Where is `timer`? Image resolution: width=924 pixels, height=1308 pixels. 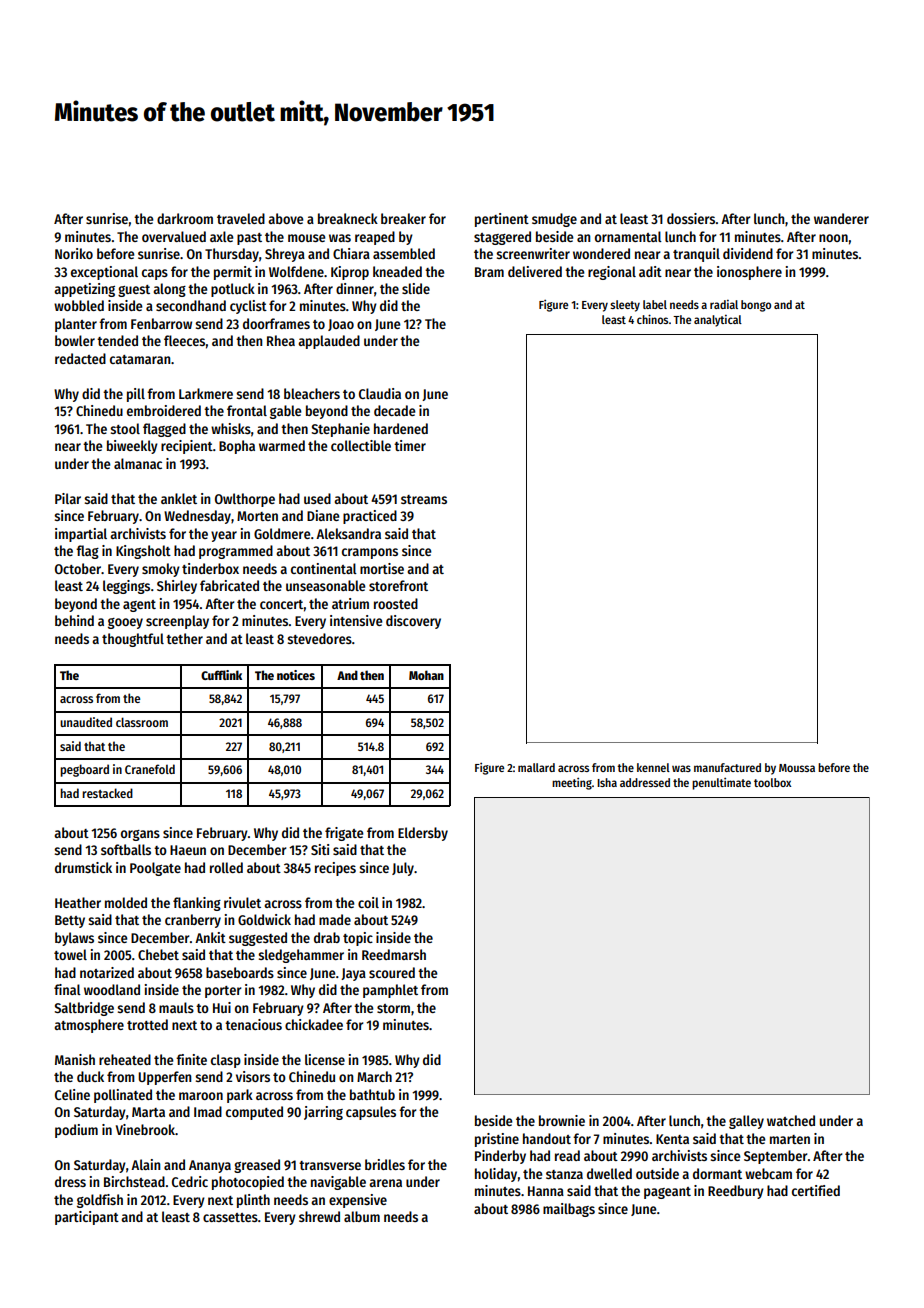 timer is located at coordinates (410, 445).
